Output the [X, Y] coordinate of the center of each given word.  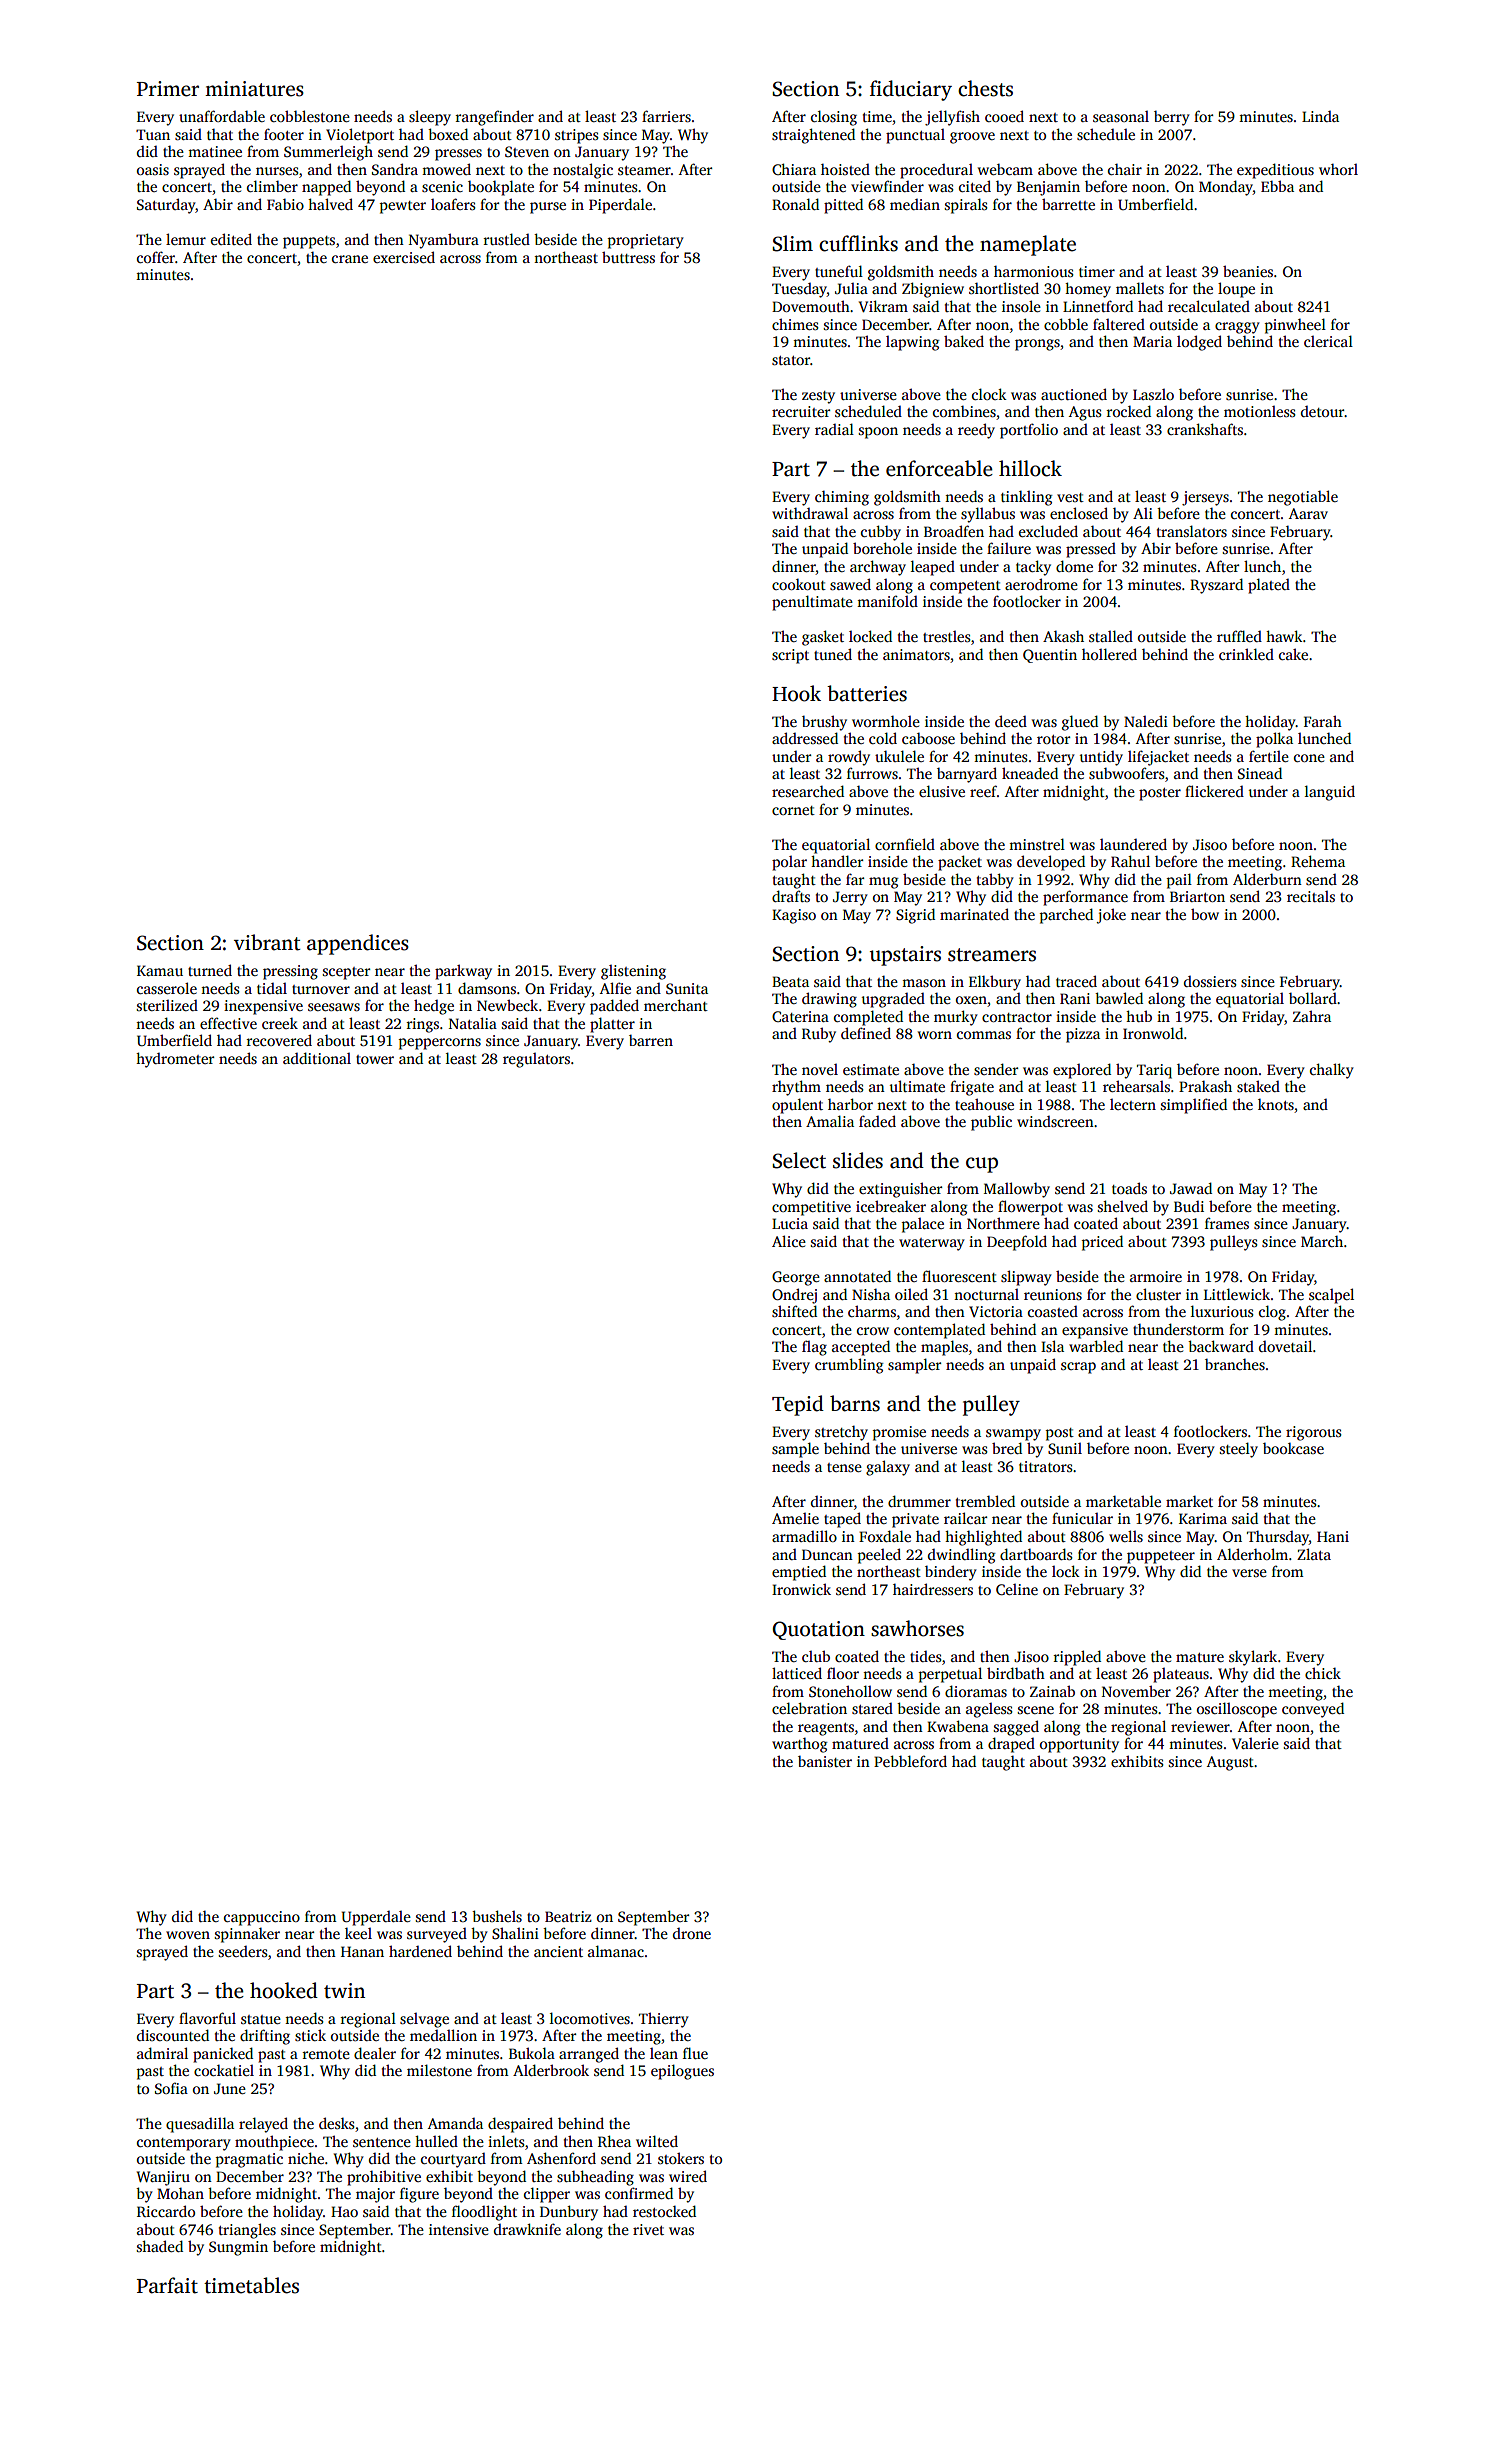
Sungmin [238, 2248]
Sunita [687, 988]
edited [231, 239]
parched [1066, 916]
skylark [1253, 1658]
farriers [666, 116]
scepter [346, 973]
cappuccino [262, 1918]
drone [692, 1933]
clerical [1328, 341]
